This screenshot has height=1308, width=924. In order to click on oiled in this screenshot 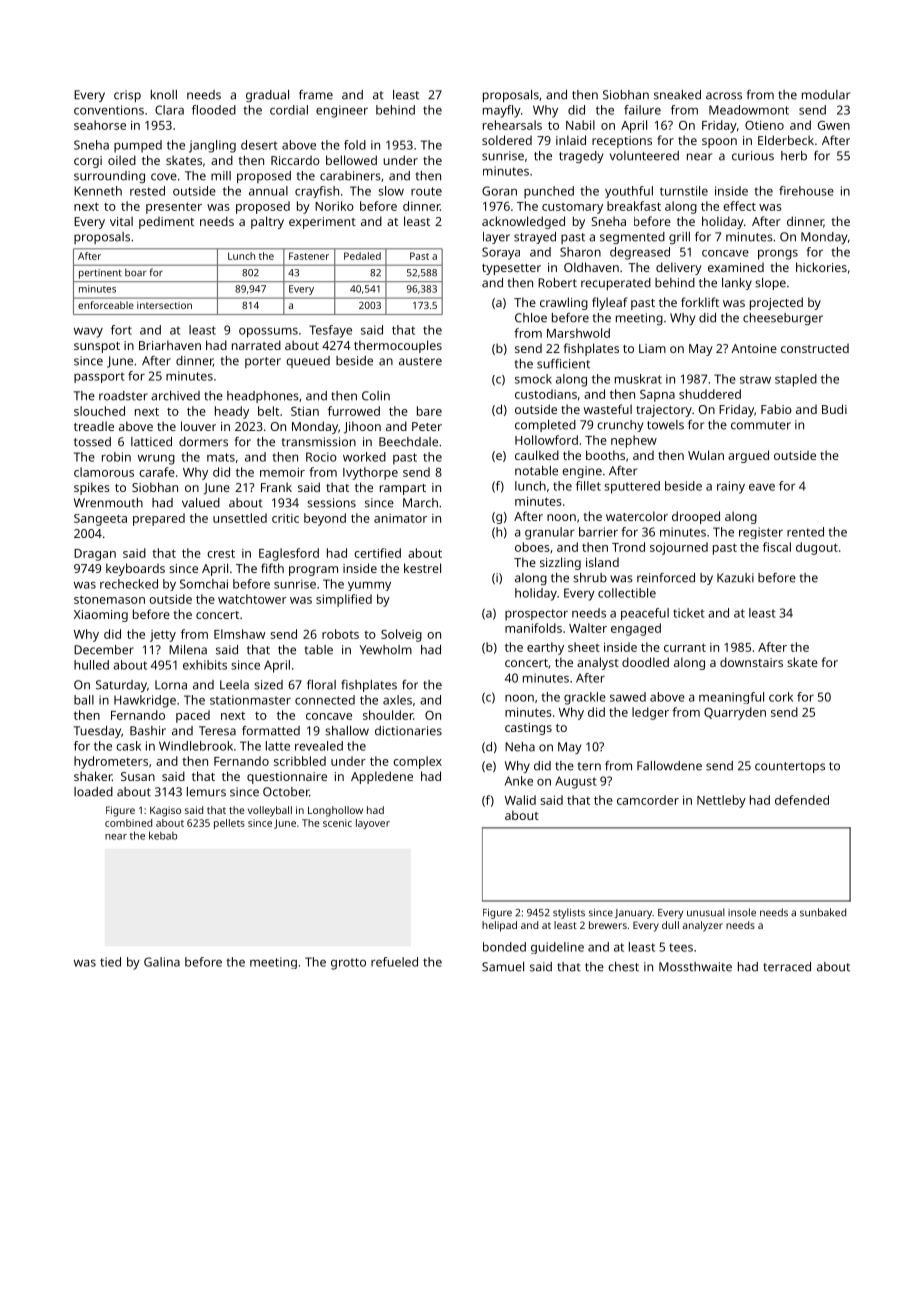, I will do `click(122, 160)`.
